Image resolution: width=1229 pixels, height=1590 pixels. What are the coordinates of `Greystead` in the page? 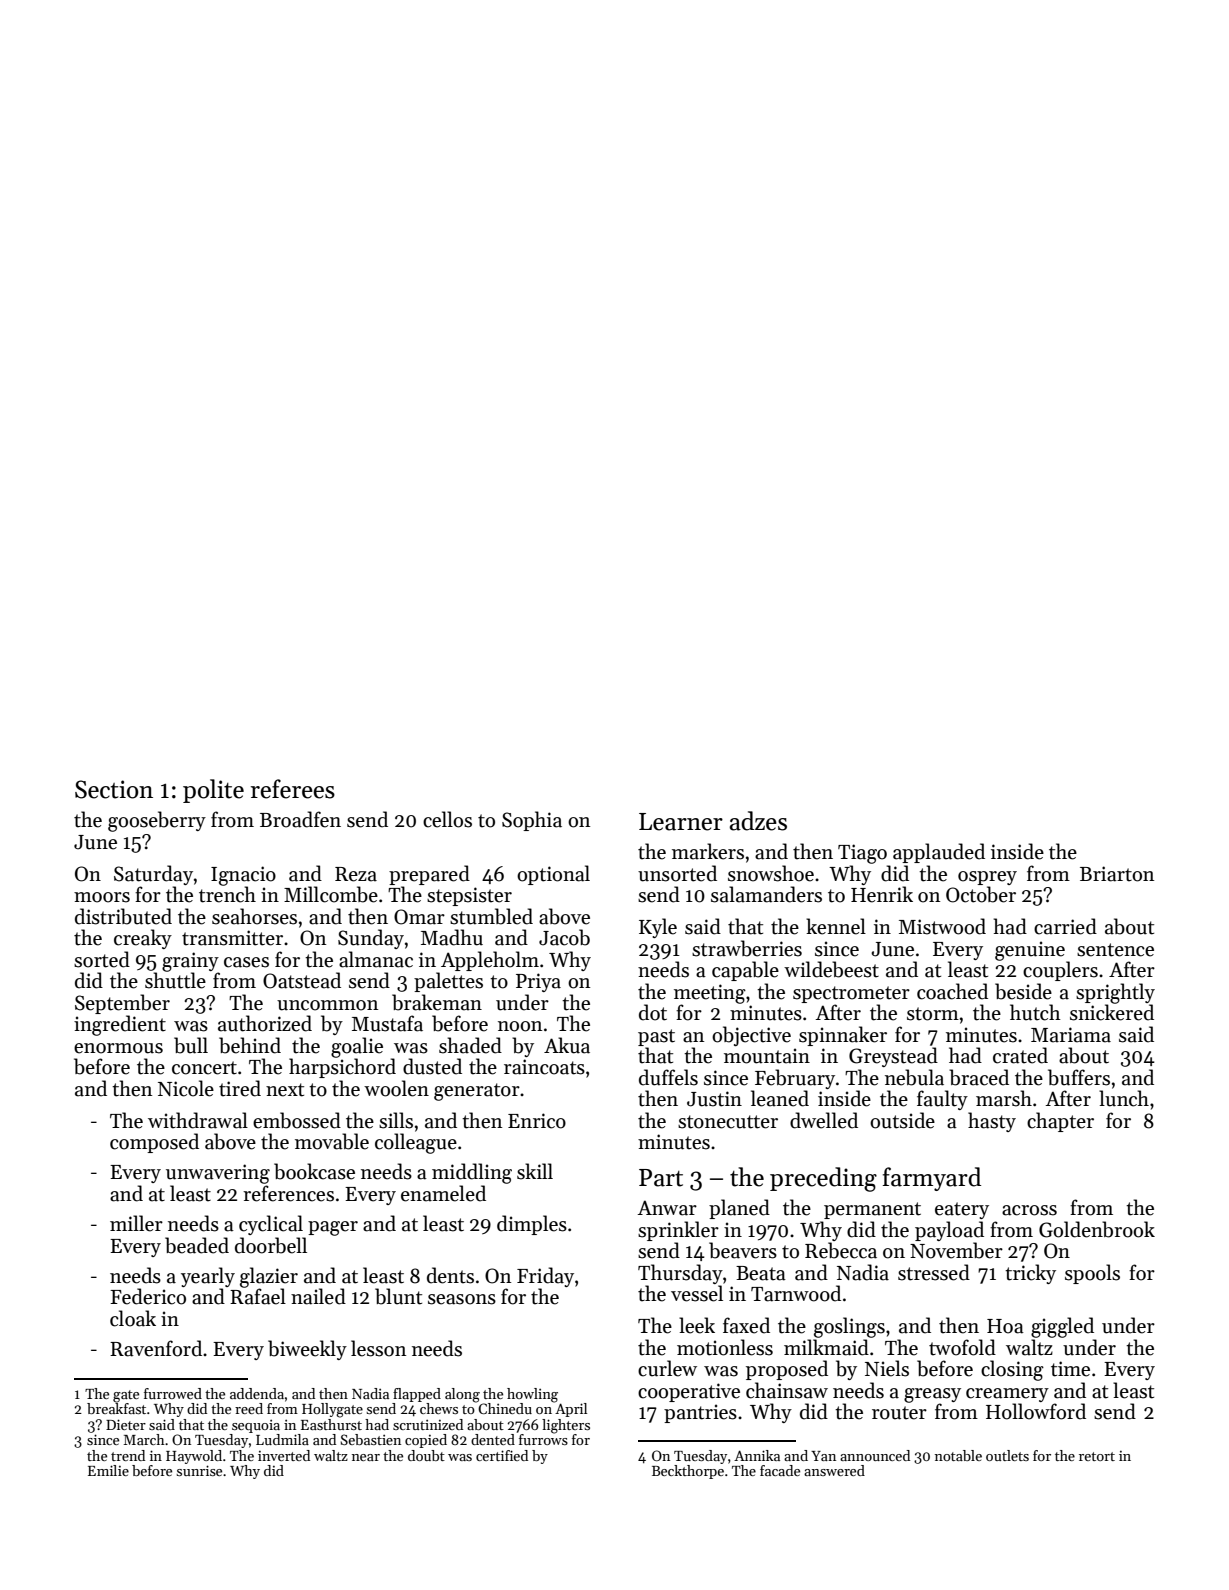 It's located at (893, 1057).
